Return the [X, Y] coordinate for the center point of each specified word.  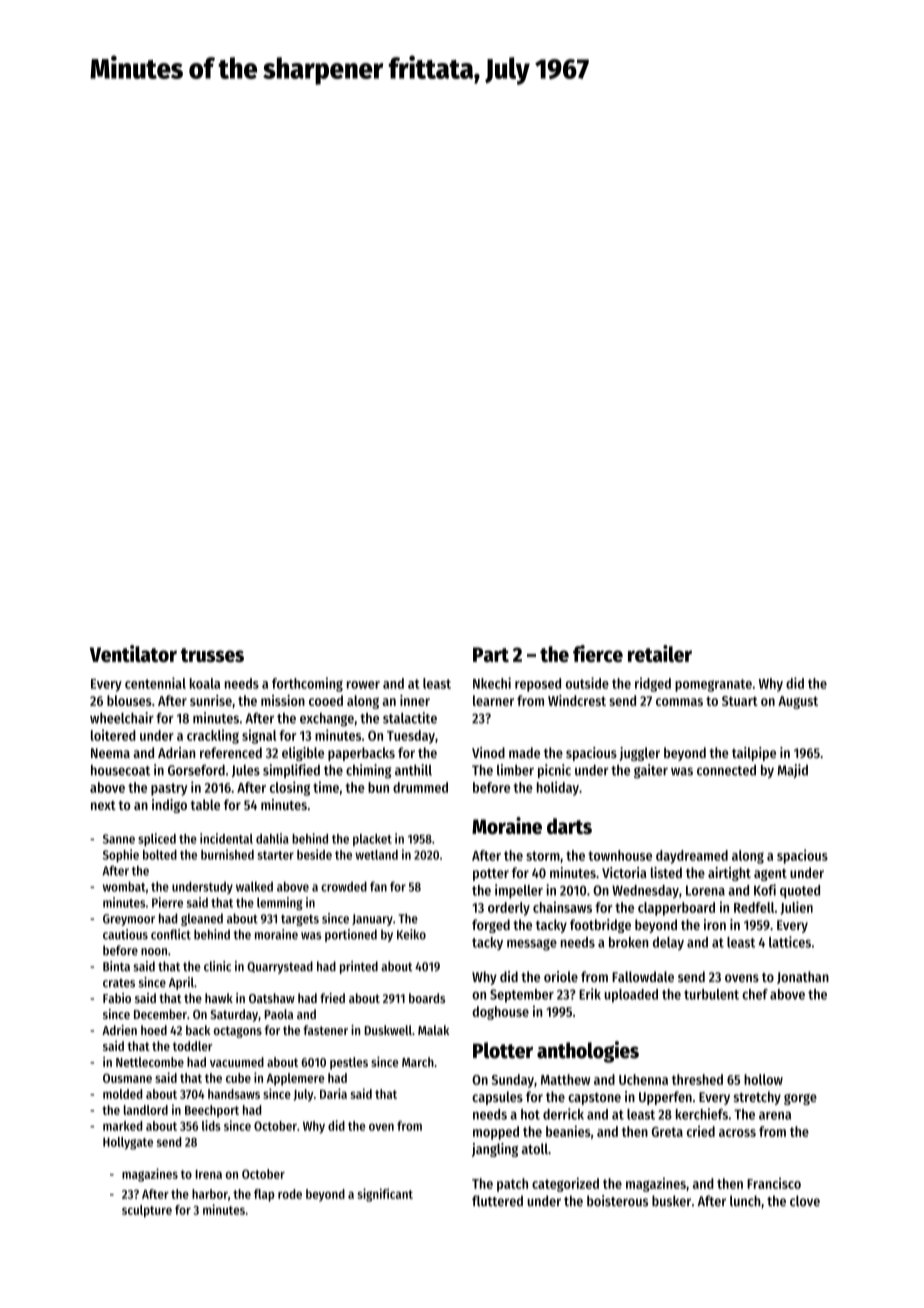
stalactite [410, 718]
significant [385, 1195]
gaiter [651, 771]
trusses [212, 655]
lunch [745, 1201]
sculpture [147, 1211]
